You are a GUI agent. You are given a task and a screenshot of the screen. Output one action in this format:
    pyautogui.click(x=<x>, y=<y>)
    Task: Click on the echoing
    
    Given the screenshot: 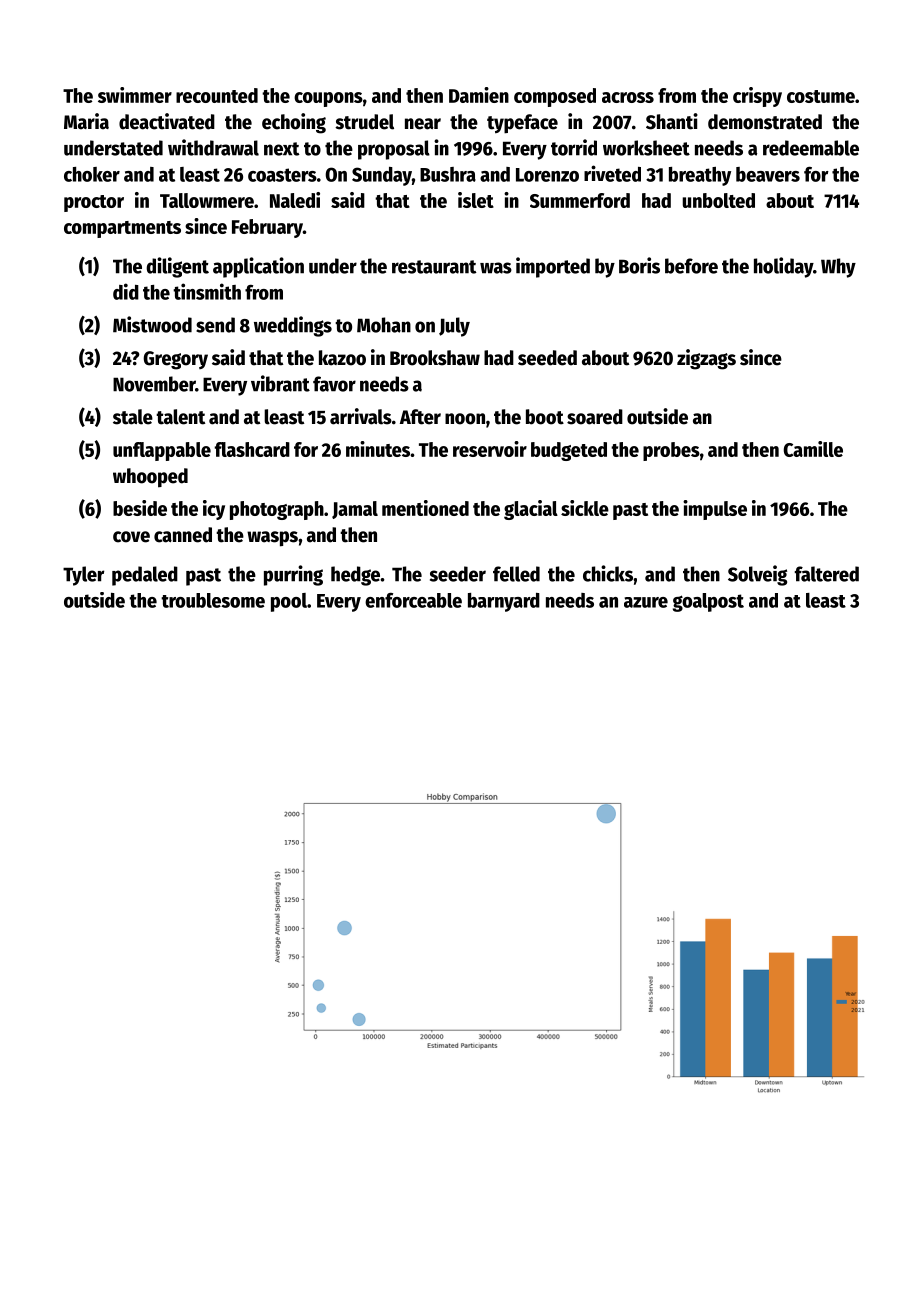 What is the action you would take?
    pyautogui.click(x=294, y=123)
